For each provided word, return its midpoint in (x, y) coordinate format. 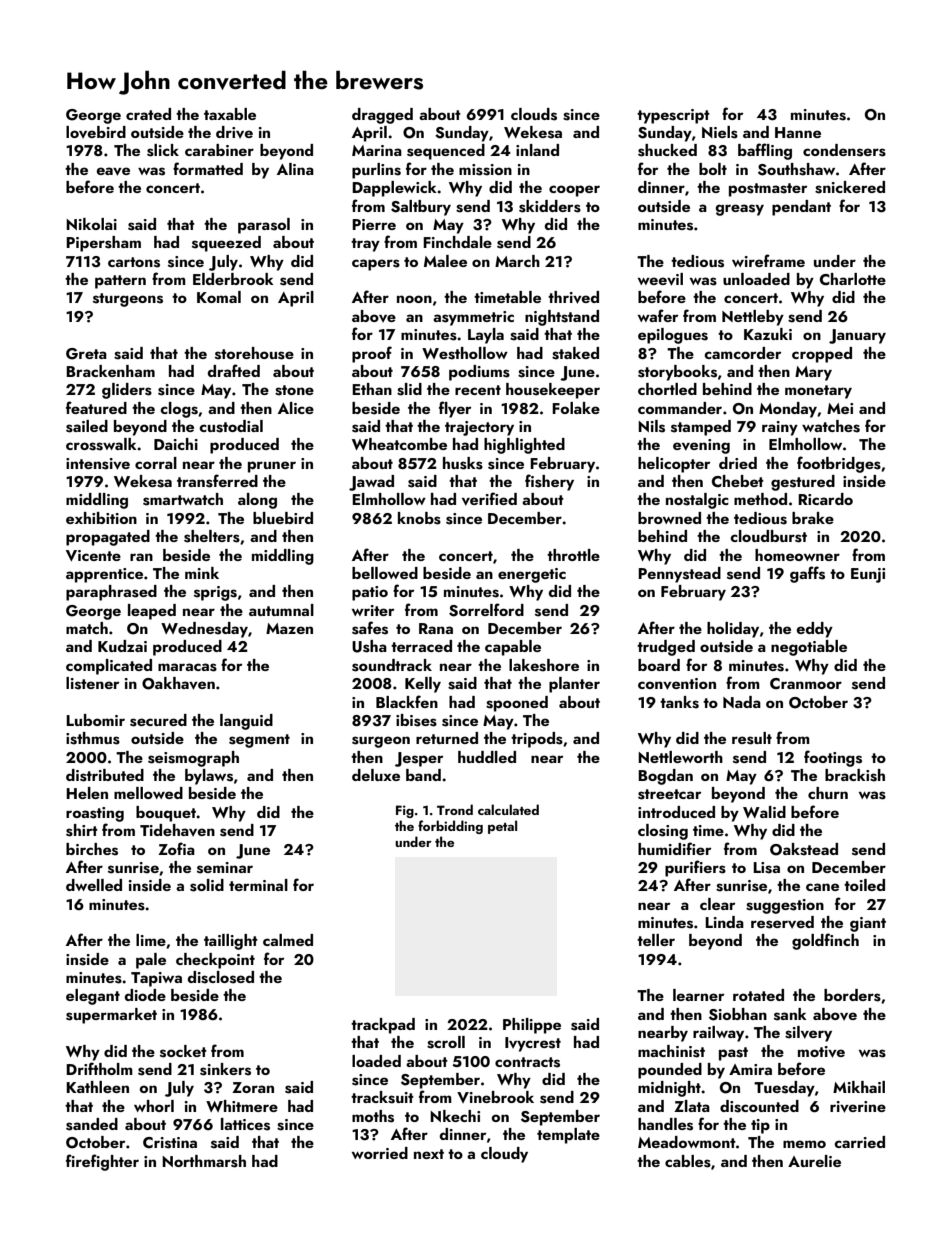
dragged (382, 116)
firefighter (102, 1162)
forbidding (450, 827)
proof (372, 354)
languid (246, 722)
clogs (179, 410)
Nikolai (91, 224)
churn (828, 793)
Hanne (798, 132)
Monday (788, 410)
